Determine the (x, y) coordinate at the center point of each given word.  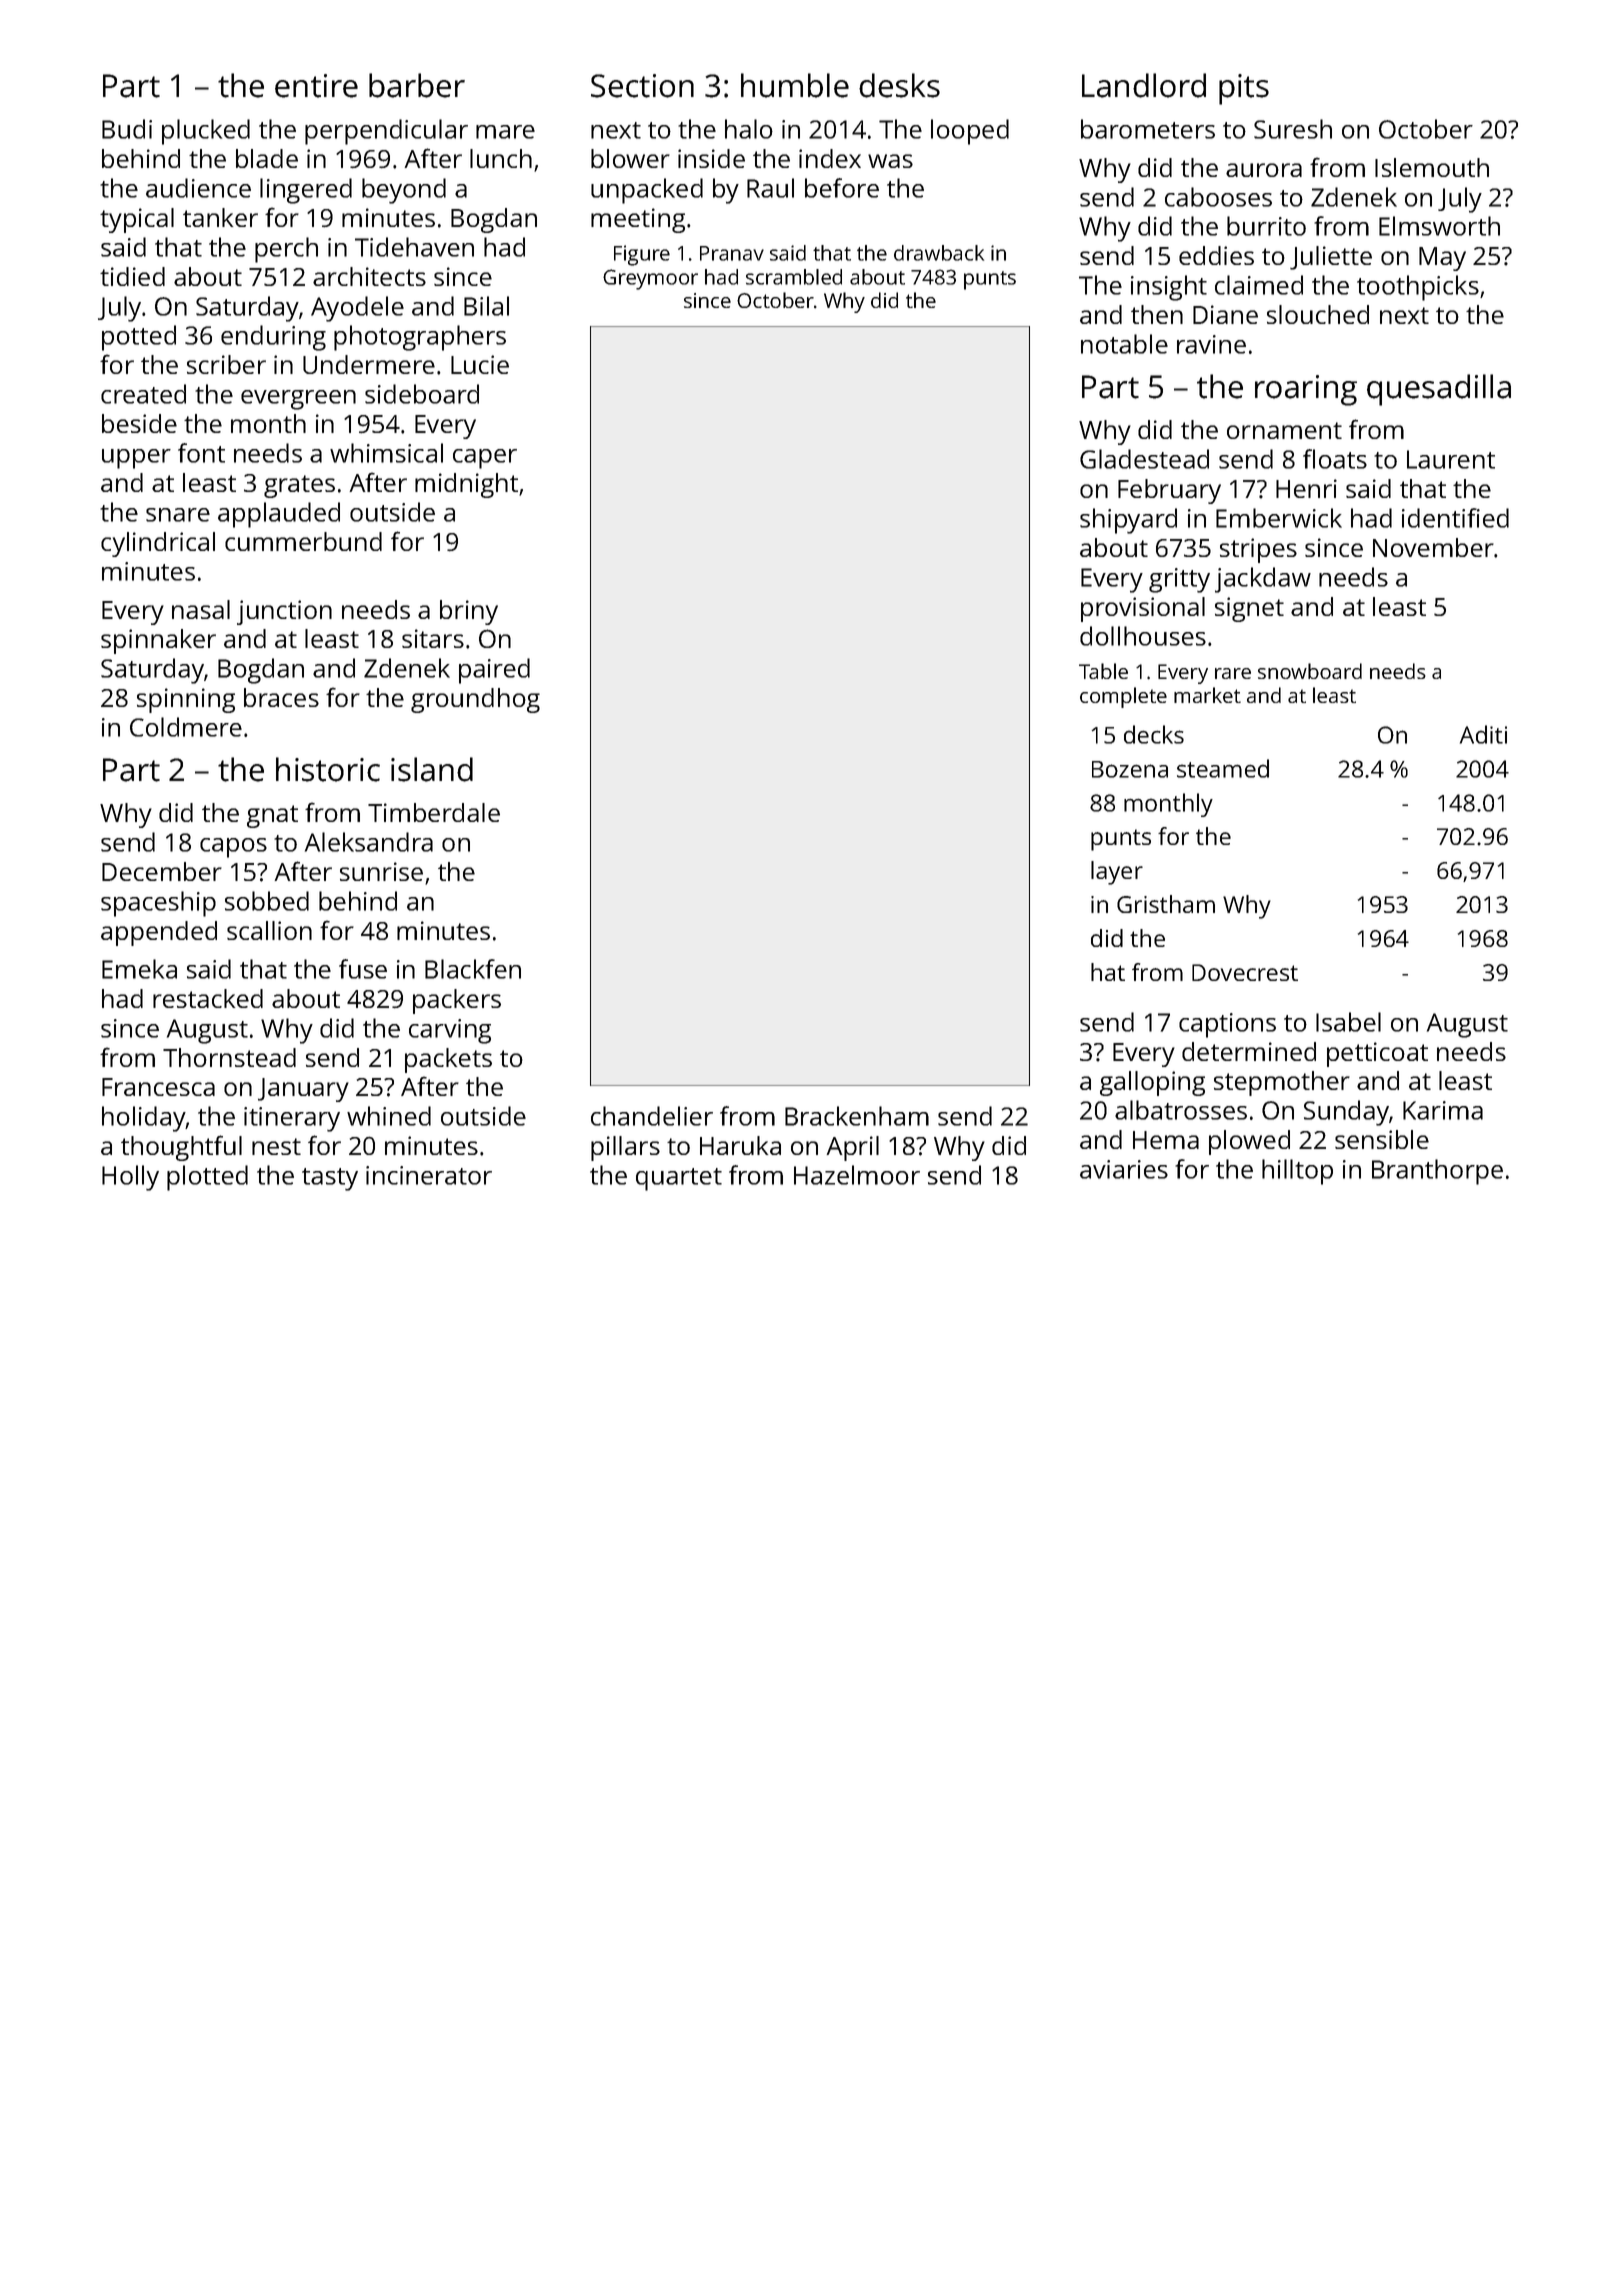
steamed (1223, 768)
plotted (207, 1178)
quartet (679, 1179)
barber (417, 85)
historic (328, 769)
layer (1117, 873)
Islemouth (1432, 167)
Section (642, 86)
